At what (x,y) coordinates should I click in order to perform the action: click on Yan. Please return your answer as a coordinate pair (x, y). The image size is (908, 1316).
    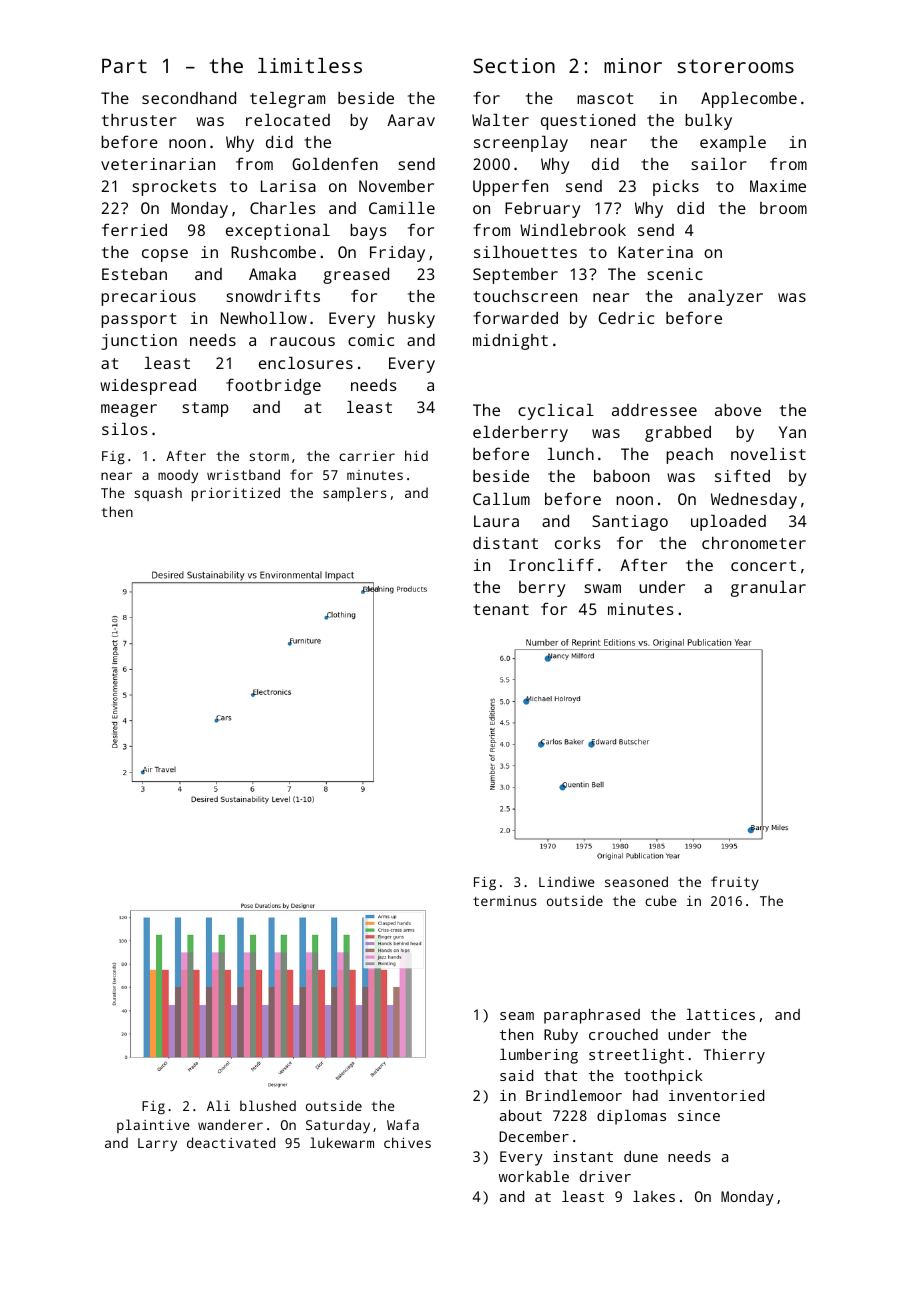
    Looking at the image, I should click on (792, 432).
